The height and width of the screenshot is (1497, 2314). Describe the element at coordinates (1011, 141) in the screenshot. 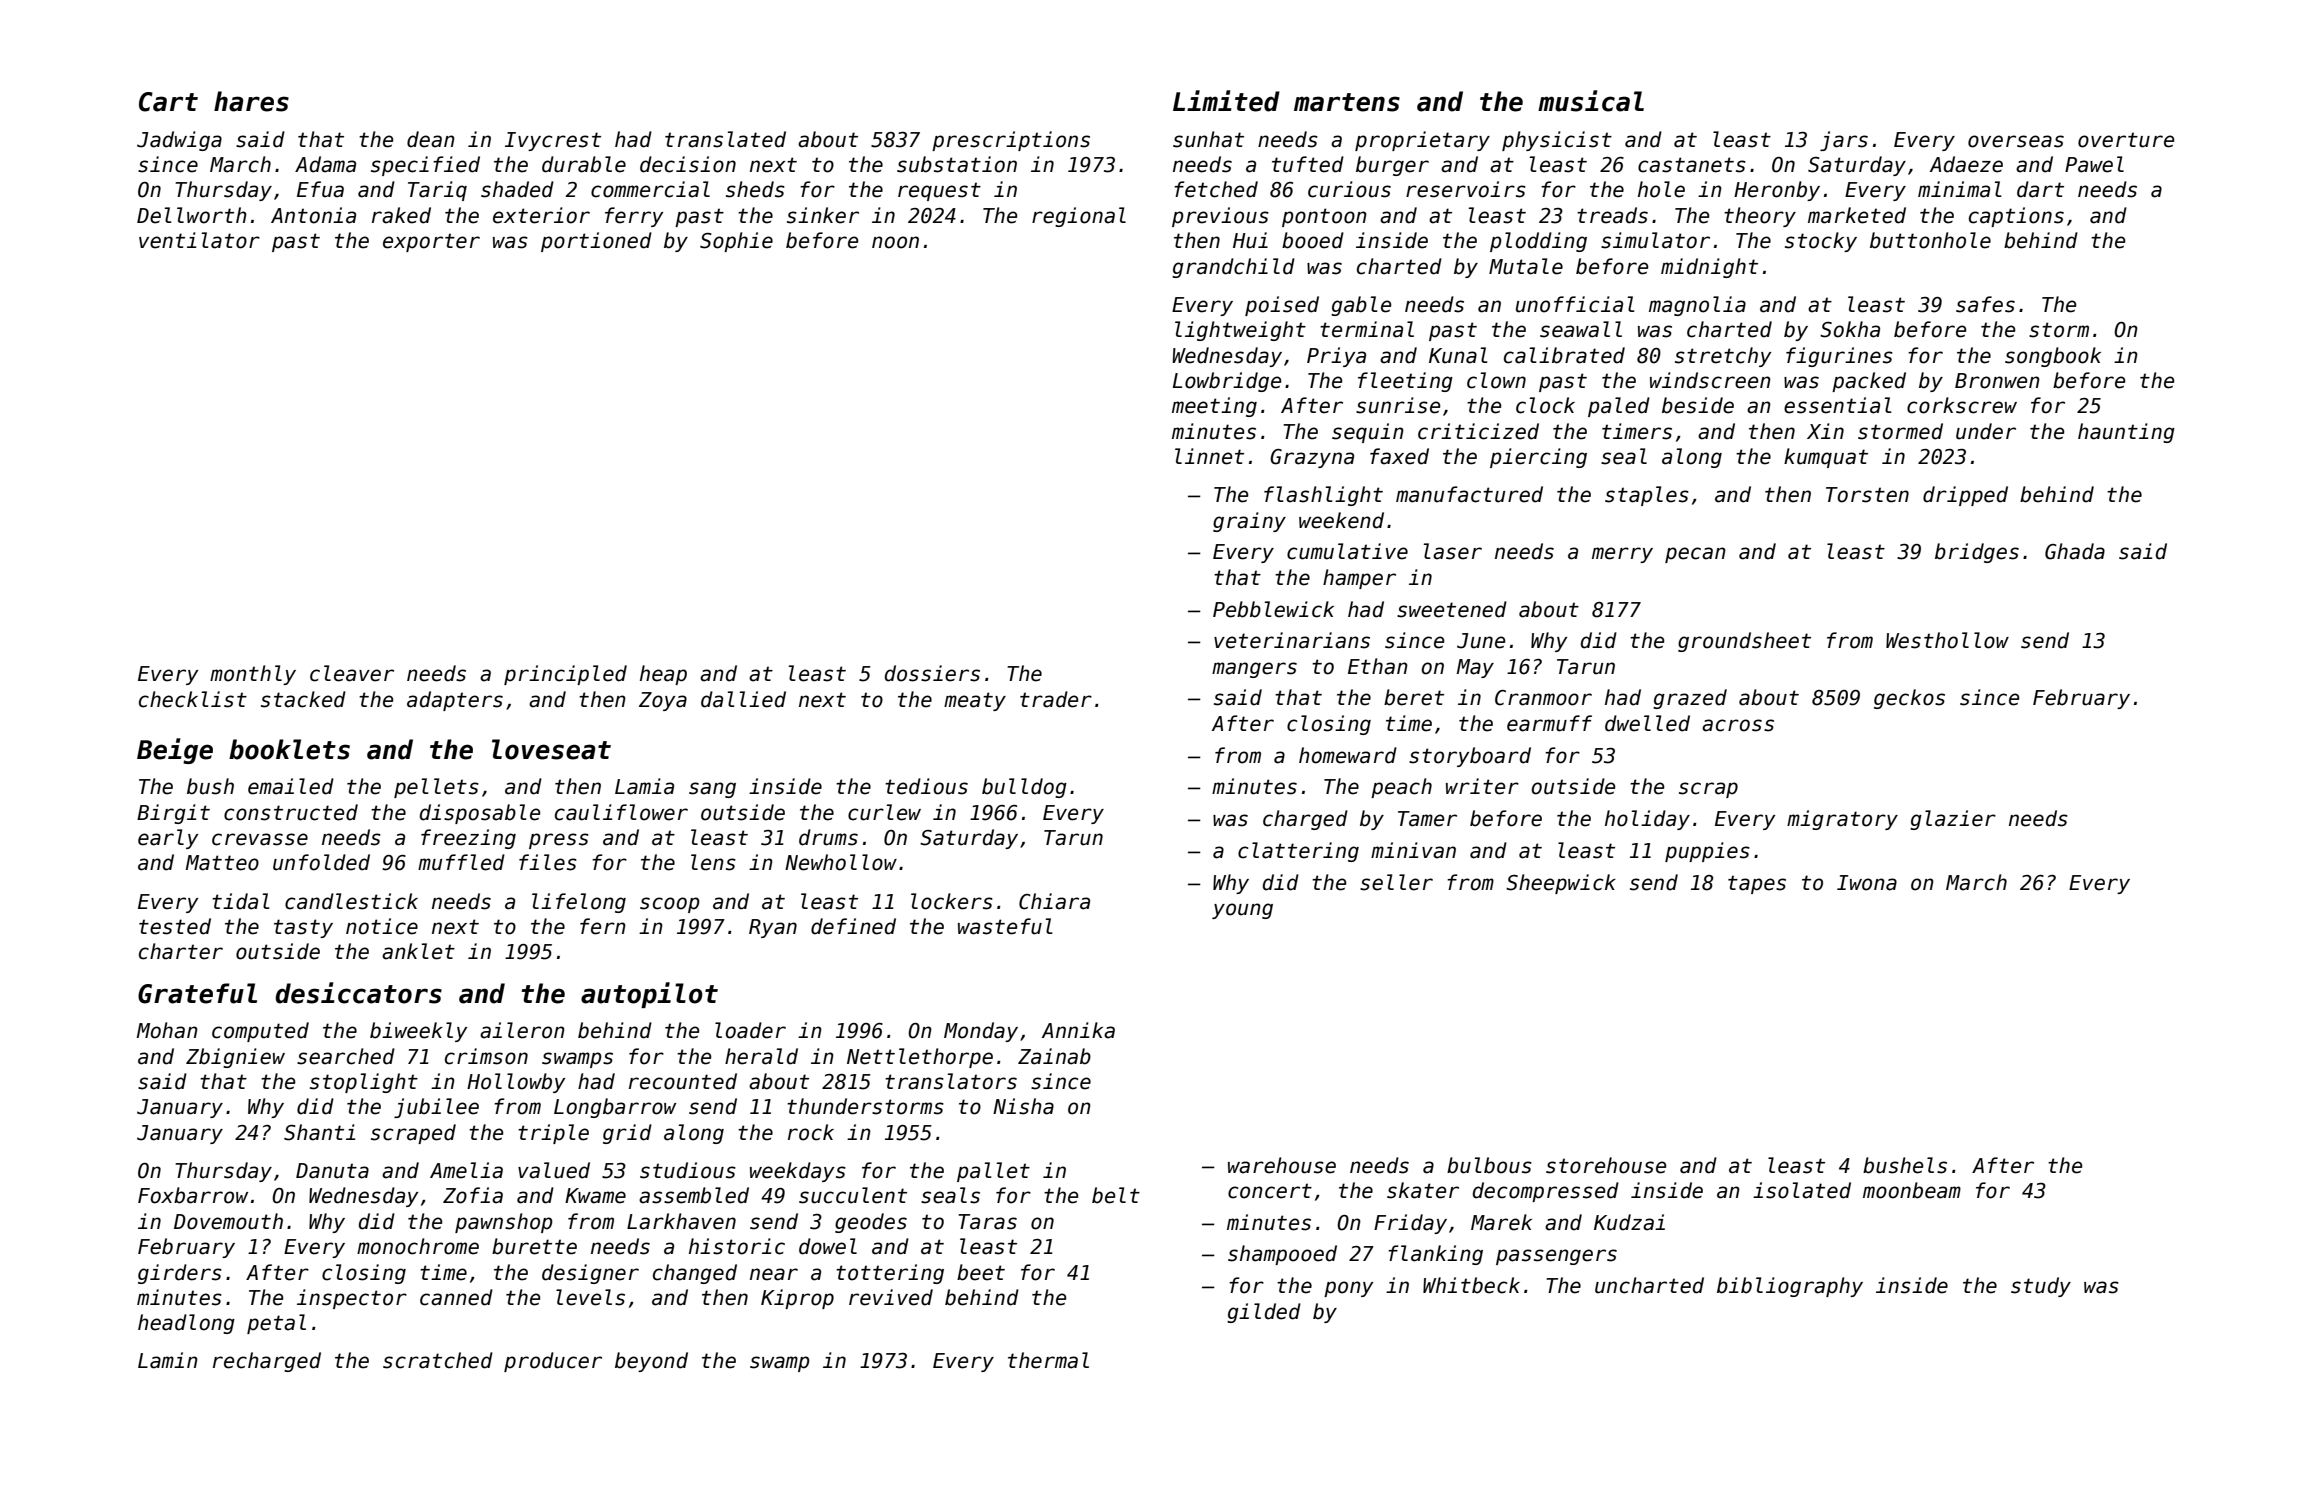

I see `prescriptions` at that location.
